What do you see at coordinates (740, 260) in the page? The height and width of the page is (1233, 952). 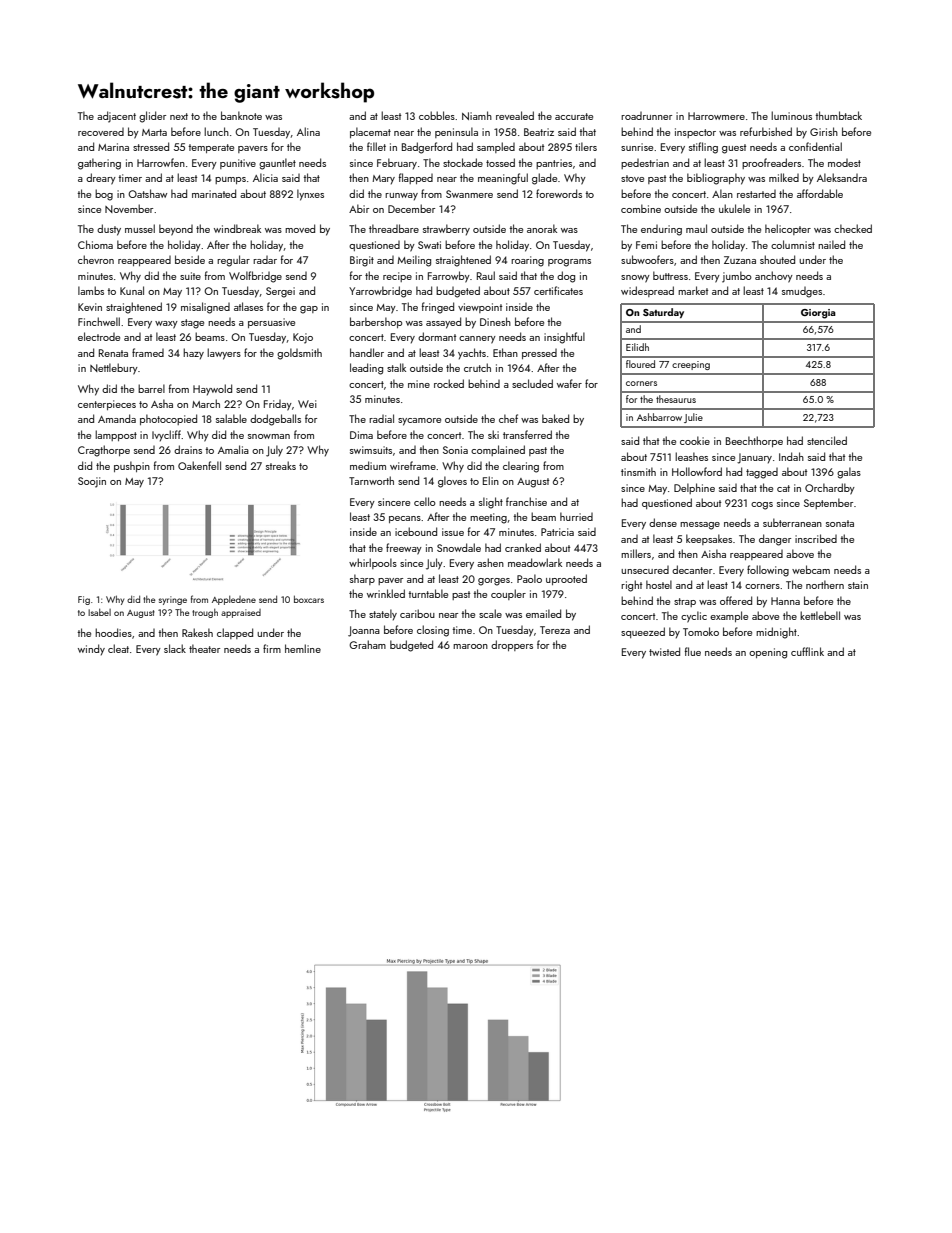 I see `Zuzana` at bounding box center [740, 260].
